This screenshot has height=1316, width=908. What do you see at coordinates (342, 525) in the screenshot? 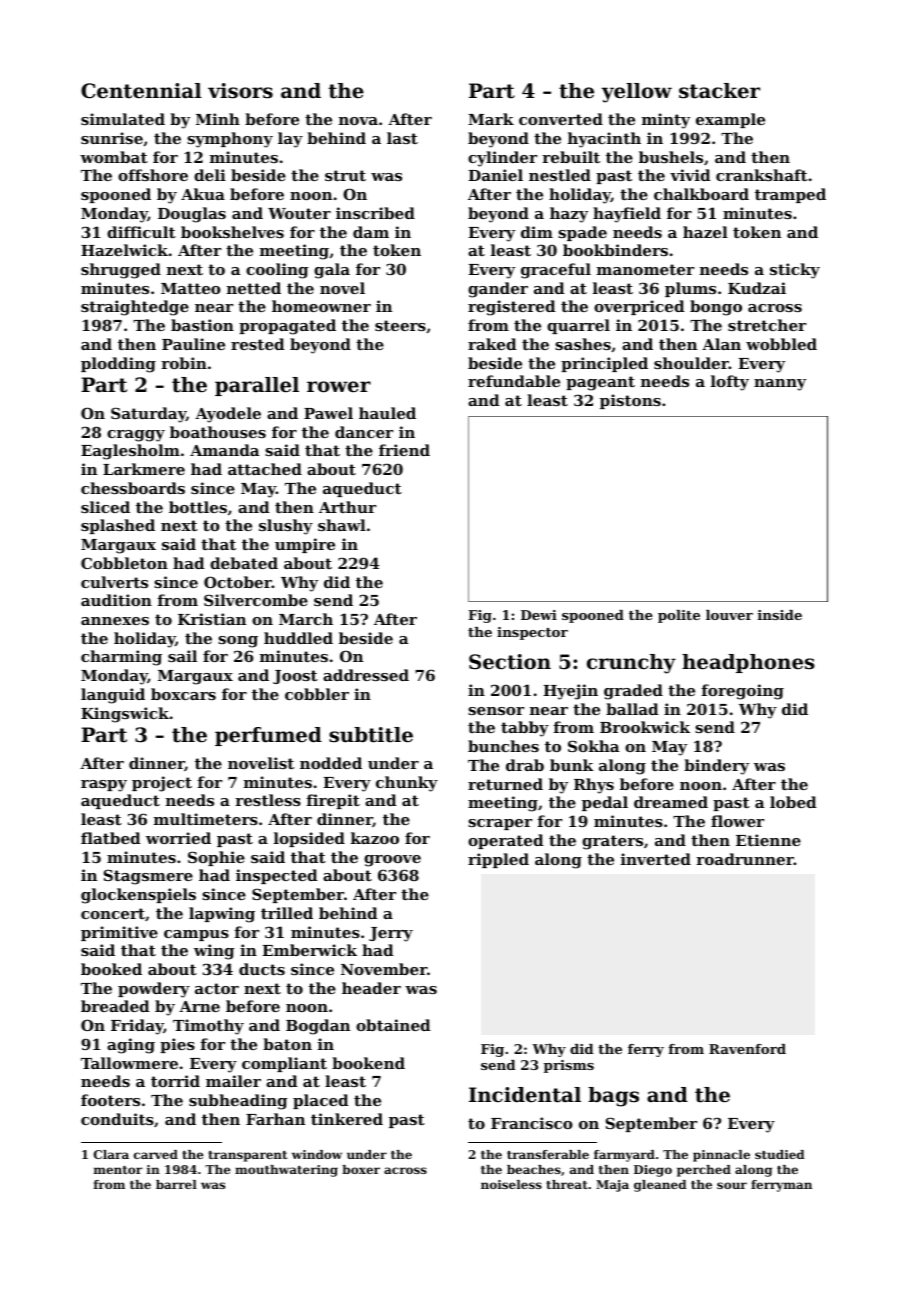
I see `shawl` at bounding box center [342, 525].
